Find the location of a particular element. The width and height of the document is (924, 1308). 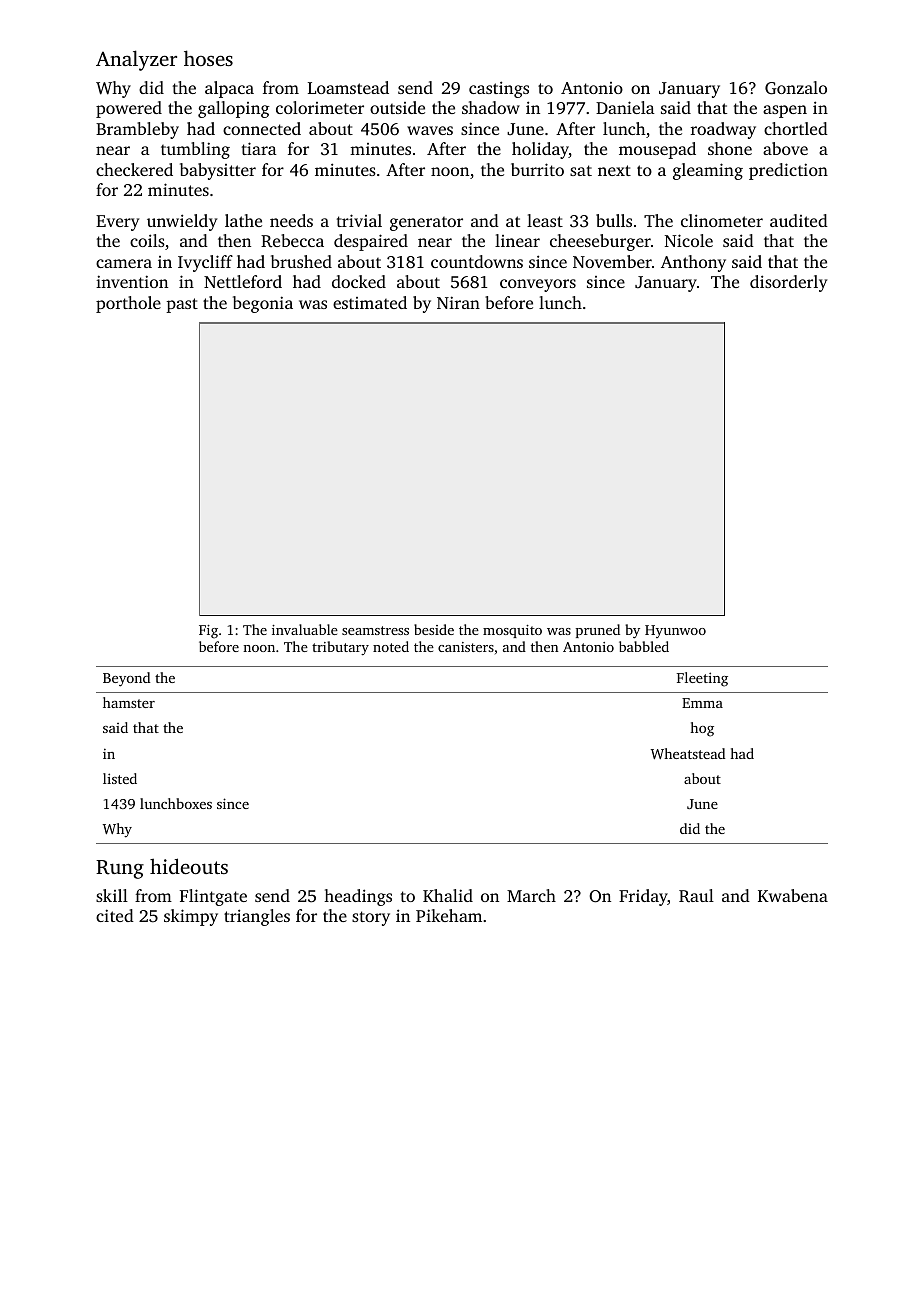

pruned is located at coordinates (598, 631).
